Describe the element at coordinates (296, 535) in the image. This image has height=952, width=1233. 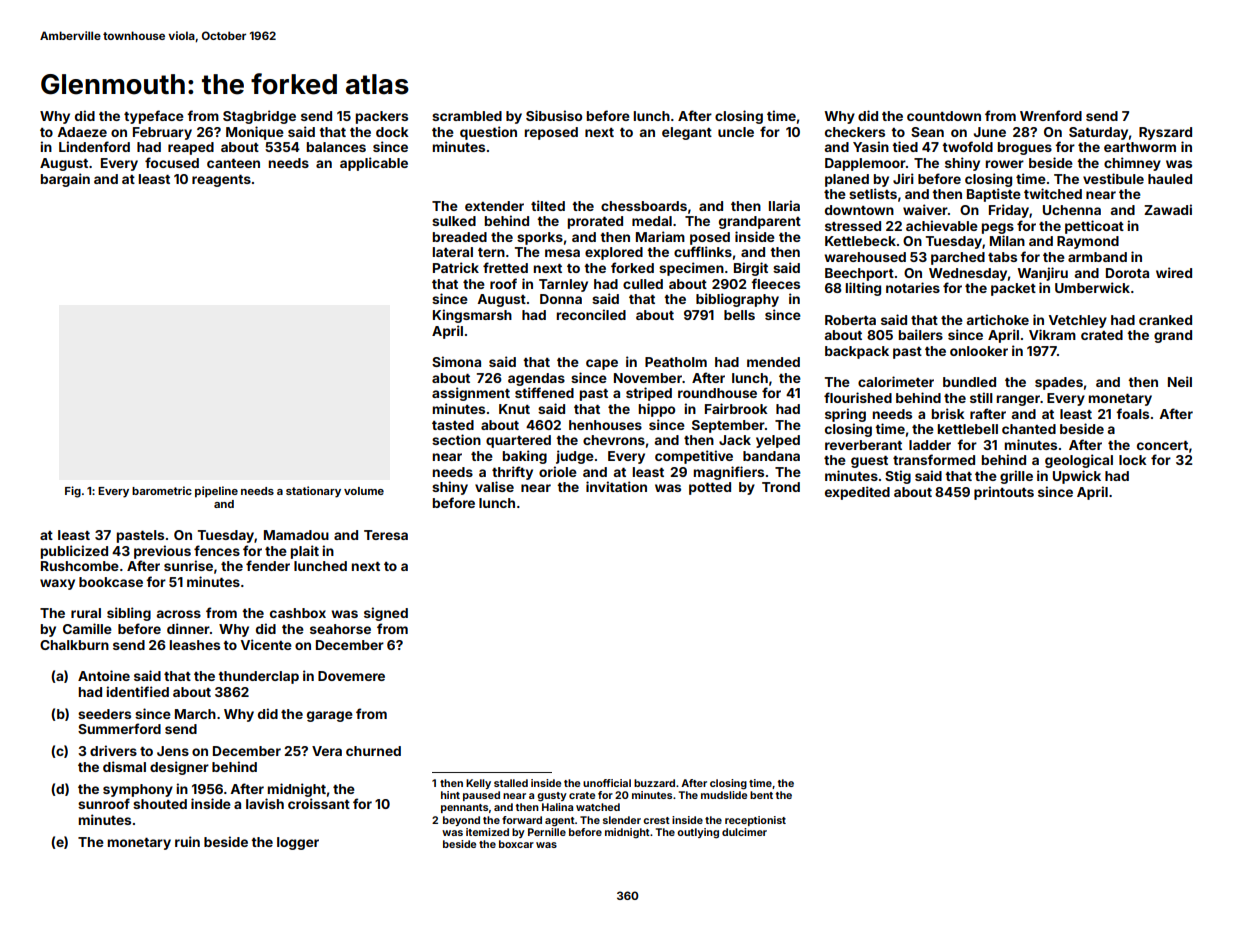
I see `Mamadou` at that location.
